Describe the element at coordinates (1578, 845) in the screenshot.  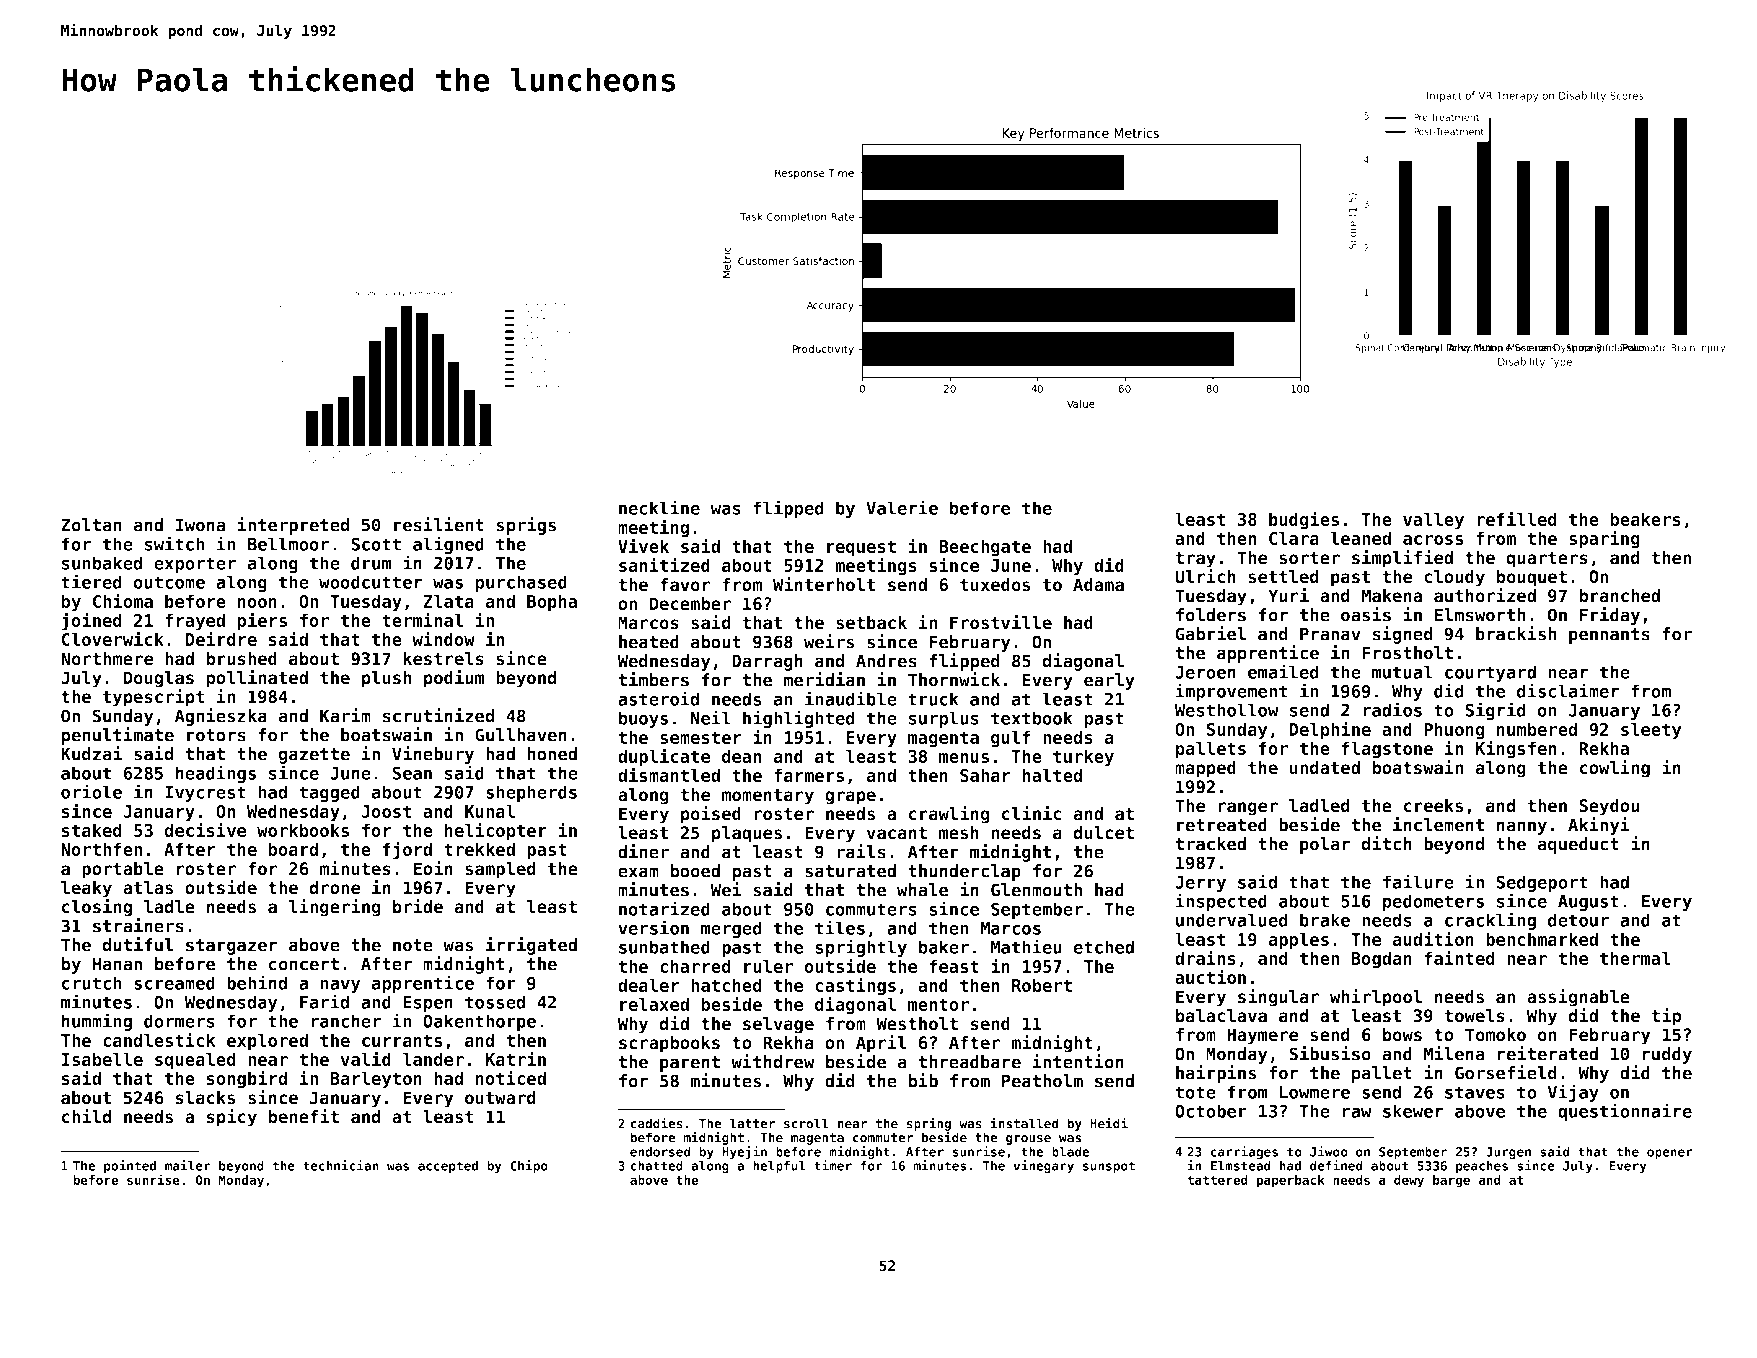
I see `aqueduct` at that location.
